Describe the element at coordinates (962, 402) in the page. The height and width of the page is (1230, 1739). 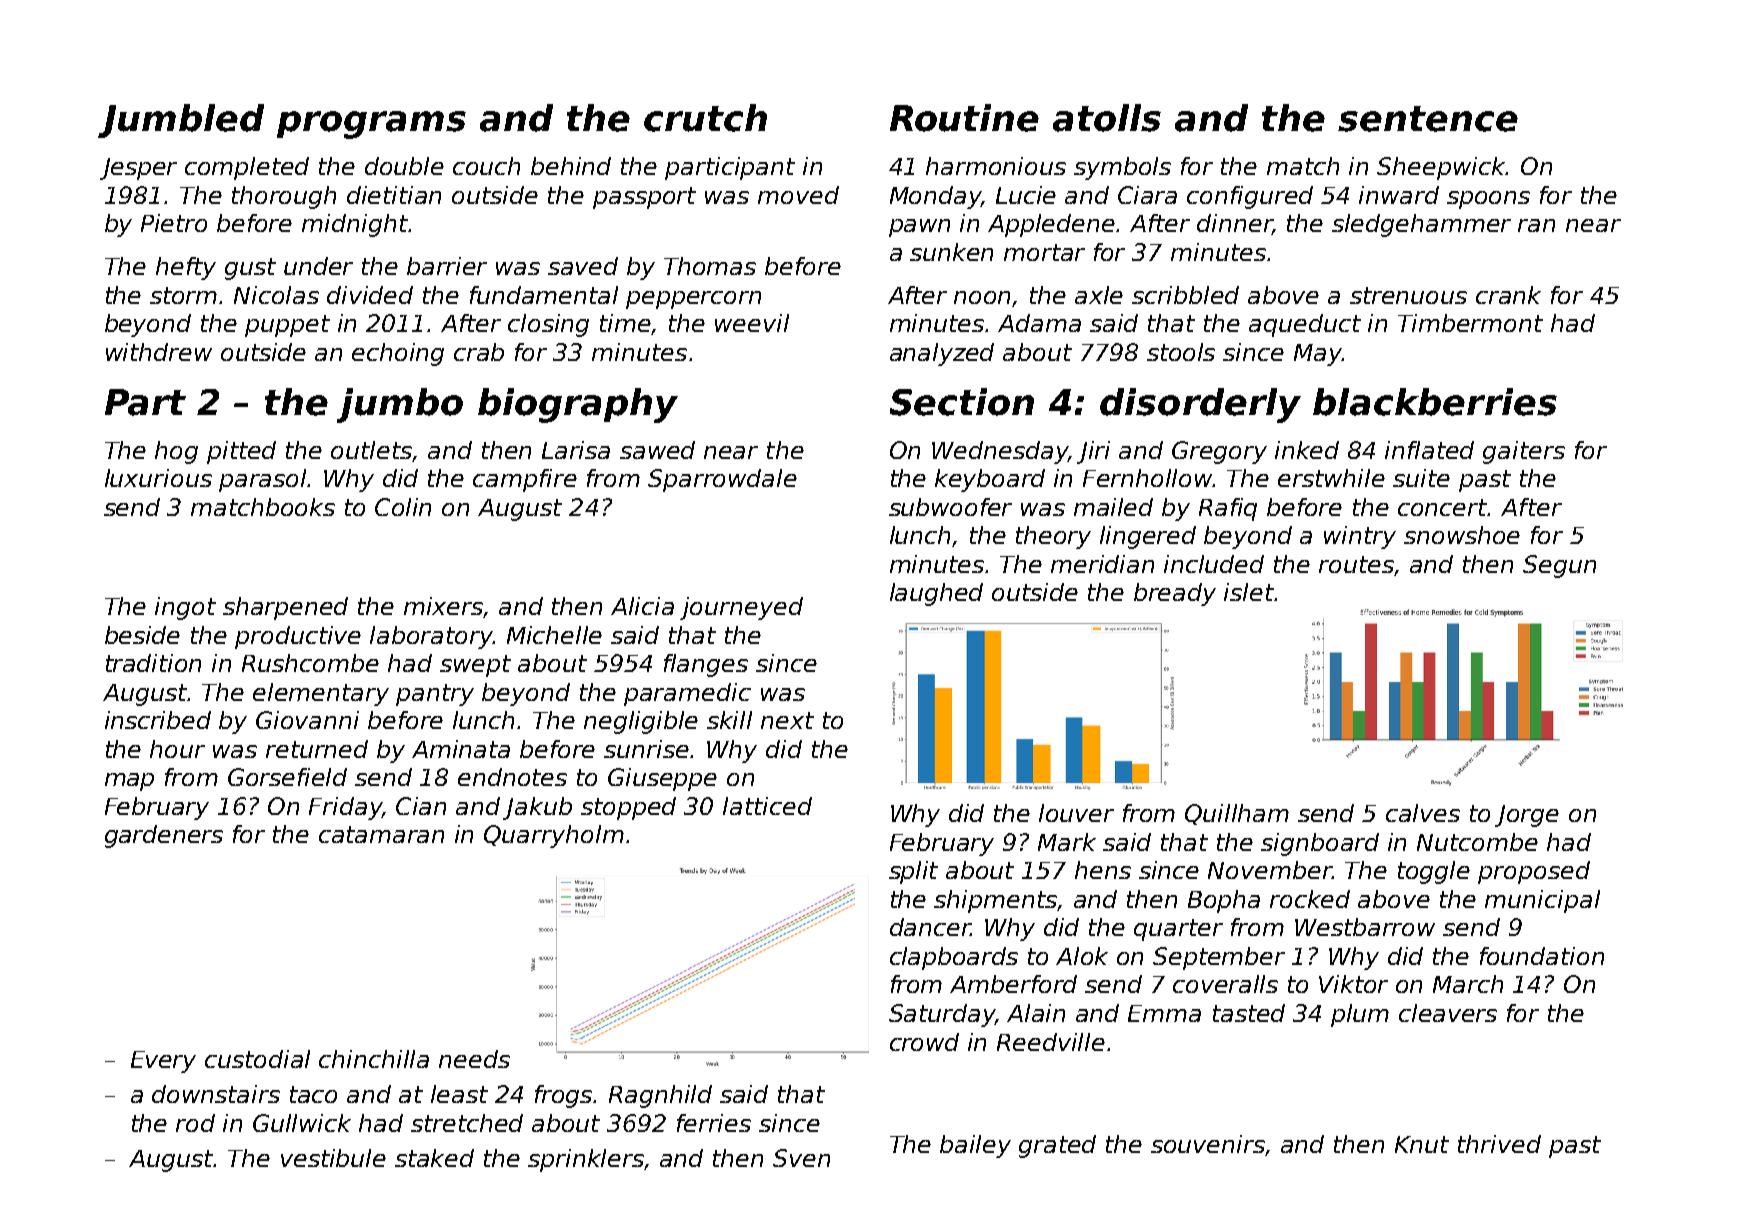
I see `Section` at that location.
